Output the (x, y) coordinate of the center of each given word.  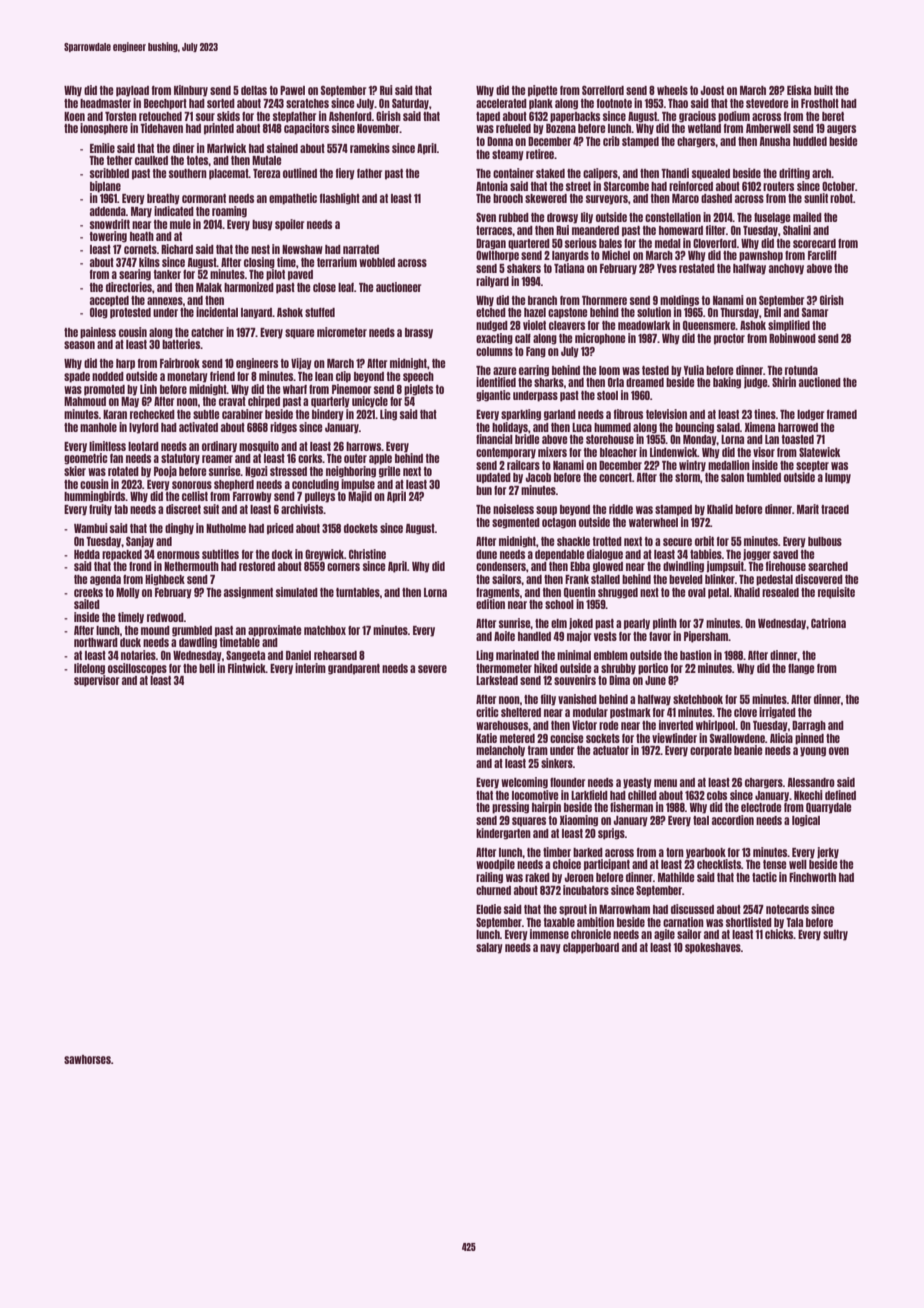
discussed (692, 909)
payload (132, 91)
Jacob (538, 477)
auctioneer (398, 287)
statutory (180, 459)
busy (262, 225)
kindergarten (503, 834)
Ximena (760, 427)
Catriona (828, 623)
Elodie (488, 909)
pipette (542, 91)
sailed (87, 604)
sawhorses (87, 1059)
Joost (712, 90)
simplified (789, 326)
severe (432, 669)
